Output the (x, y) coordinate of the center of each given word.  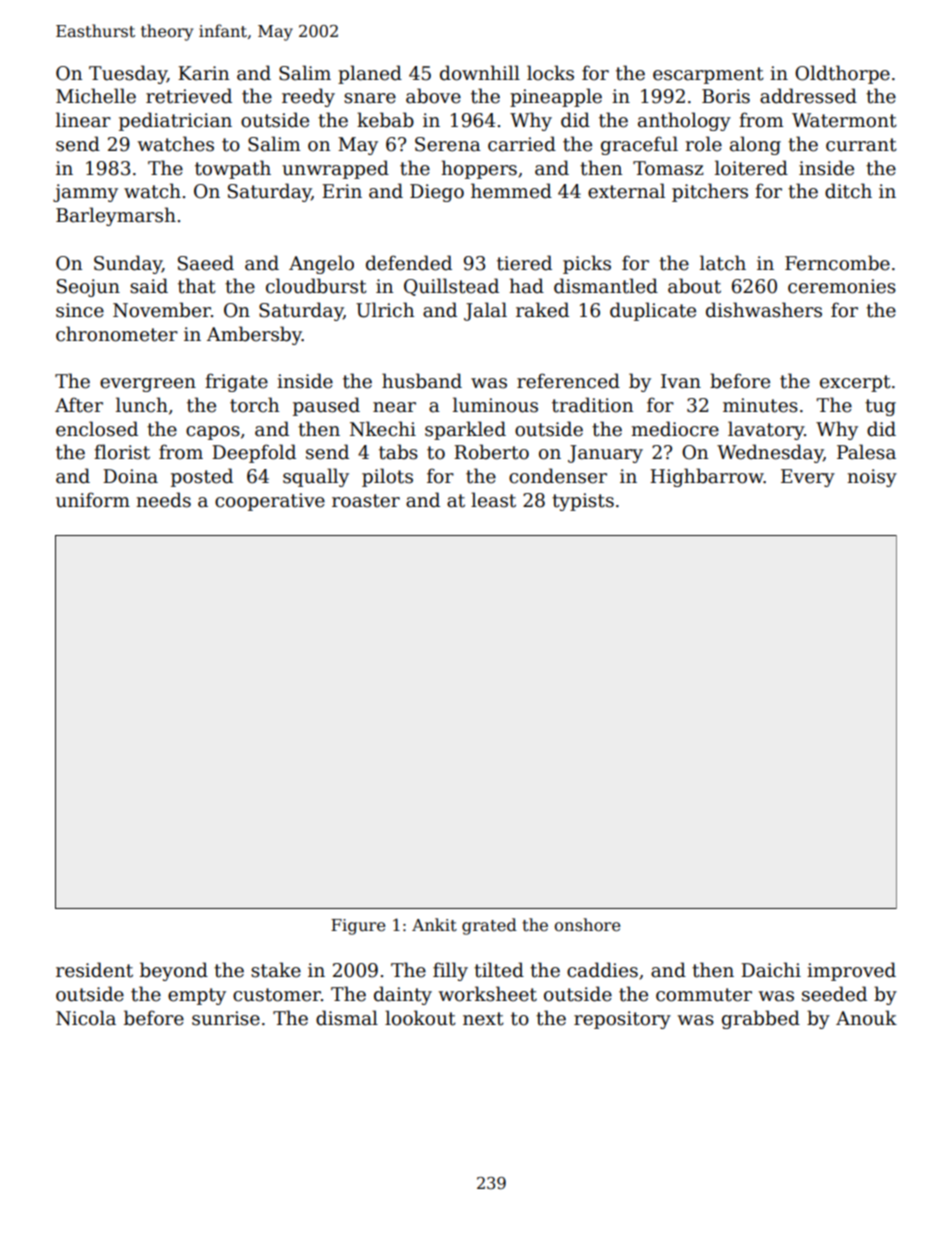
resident (94, 970)
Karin (203, 73)
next (483, 1019)
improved (851, 971)
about (694, 286)
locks (550, 73)
